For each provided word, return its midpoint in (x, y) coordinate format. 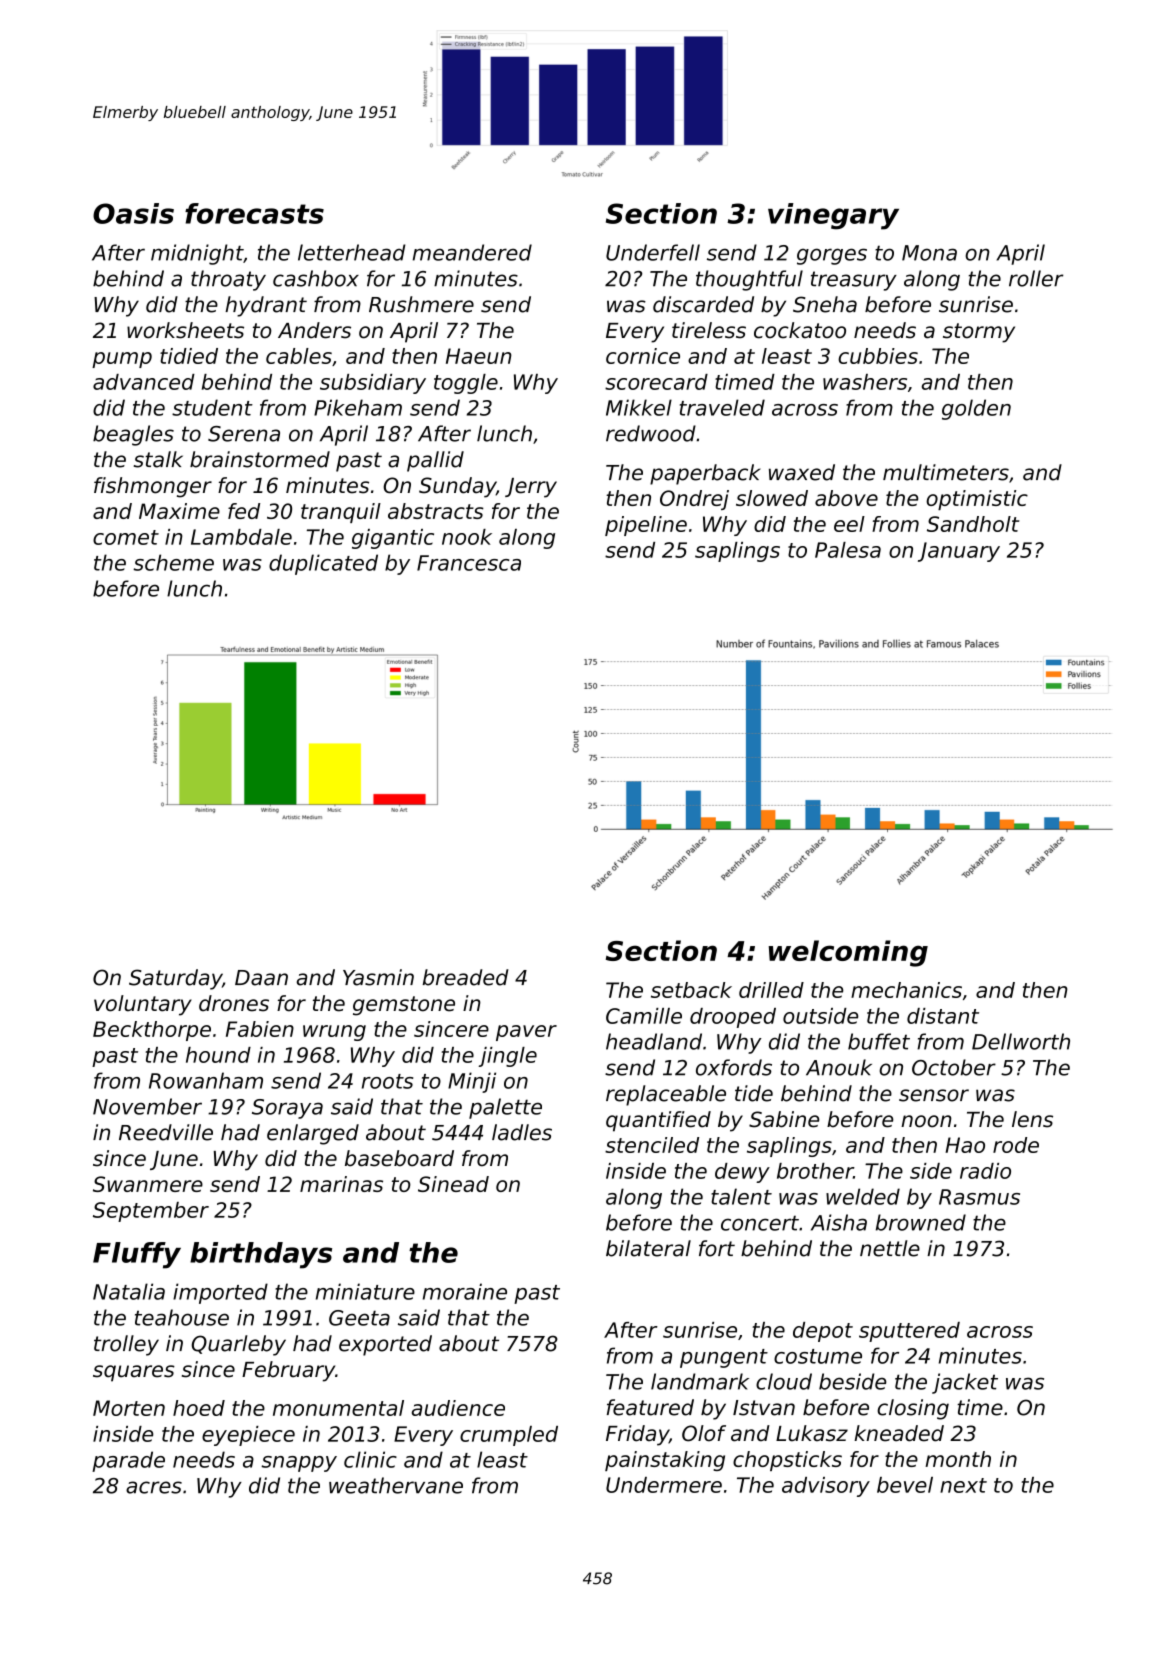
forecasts (254, 213)
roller (1036, 278)
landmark (700, 1381)
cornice (643, 356)
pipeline (646, 526)
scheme (173, 562)
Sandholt (973, 524)
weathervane (396, 1485)
